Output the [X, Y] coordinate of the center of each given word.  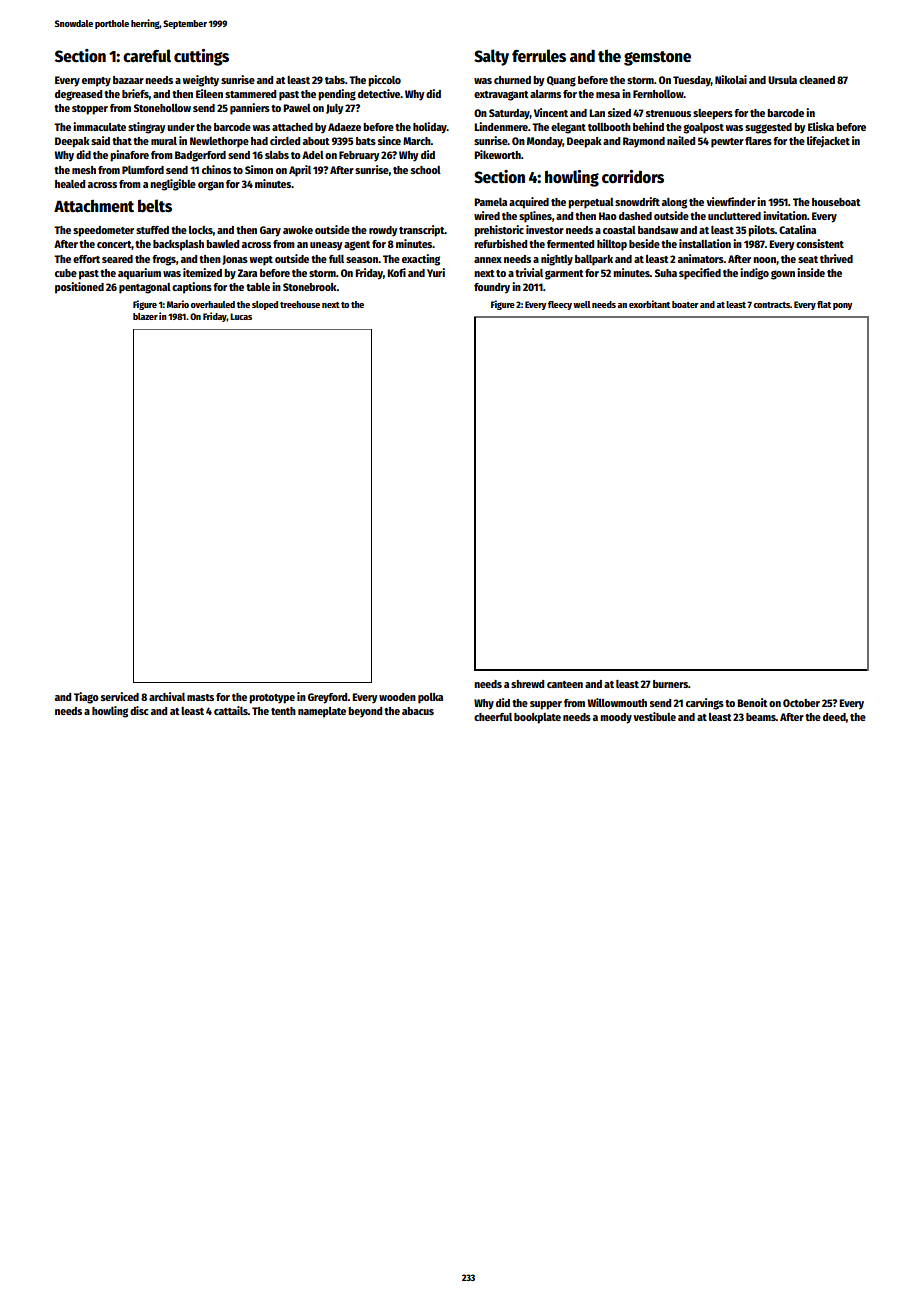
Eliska [821, 126]
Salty [491, 57]
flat [824, 304]
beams [761, 717]
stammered [250, 94]
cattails [231, 710]
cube [66, 273]
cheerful [493, 717]
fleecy [560, 305]
